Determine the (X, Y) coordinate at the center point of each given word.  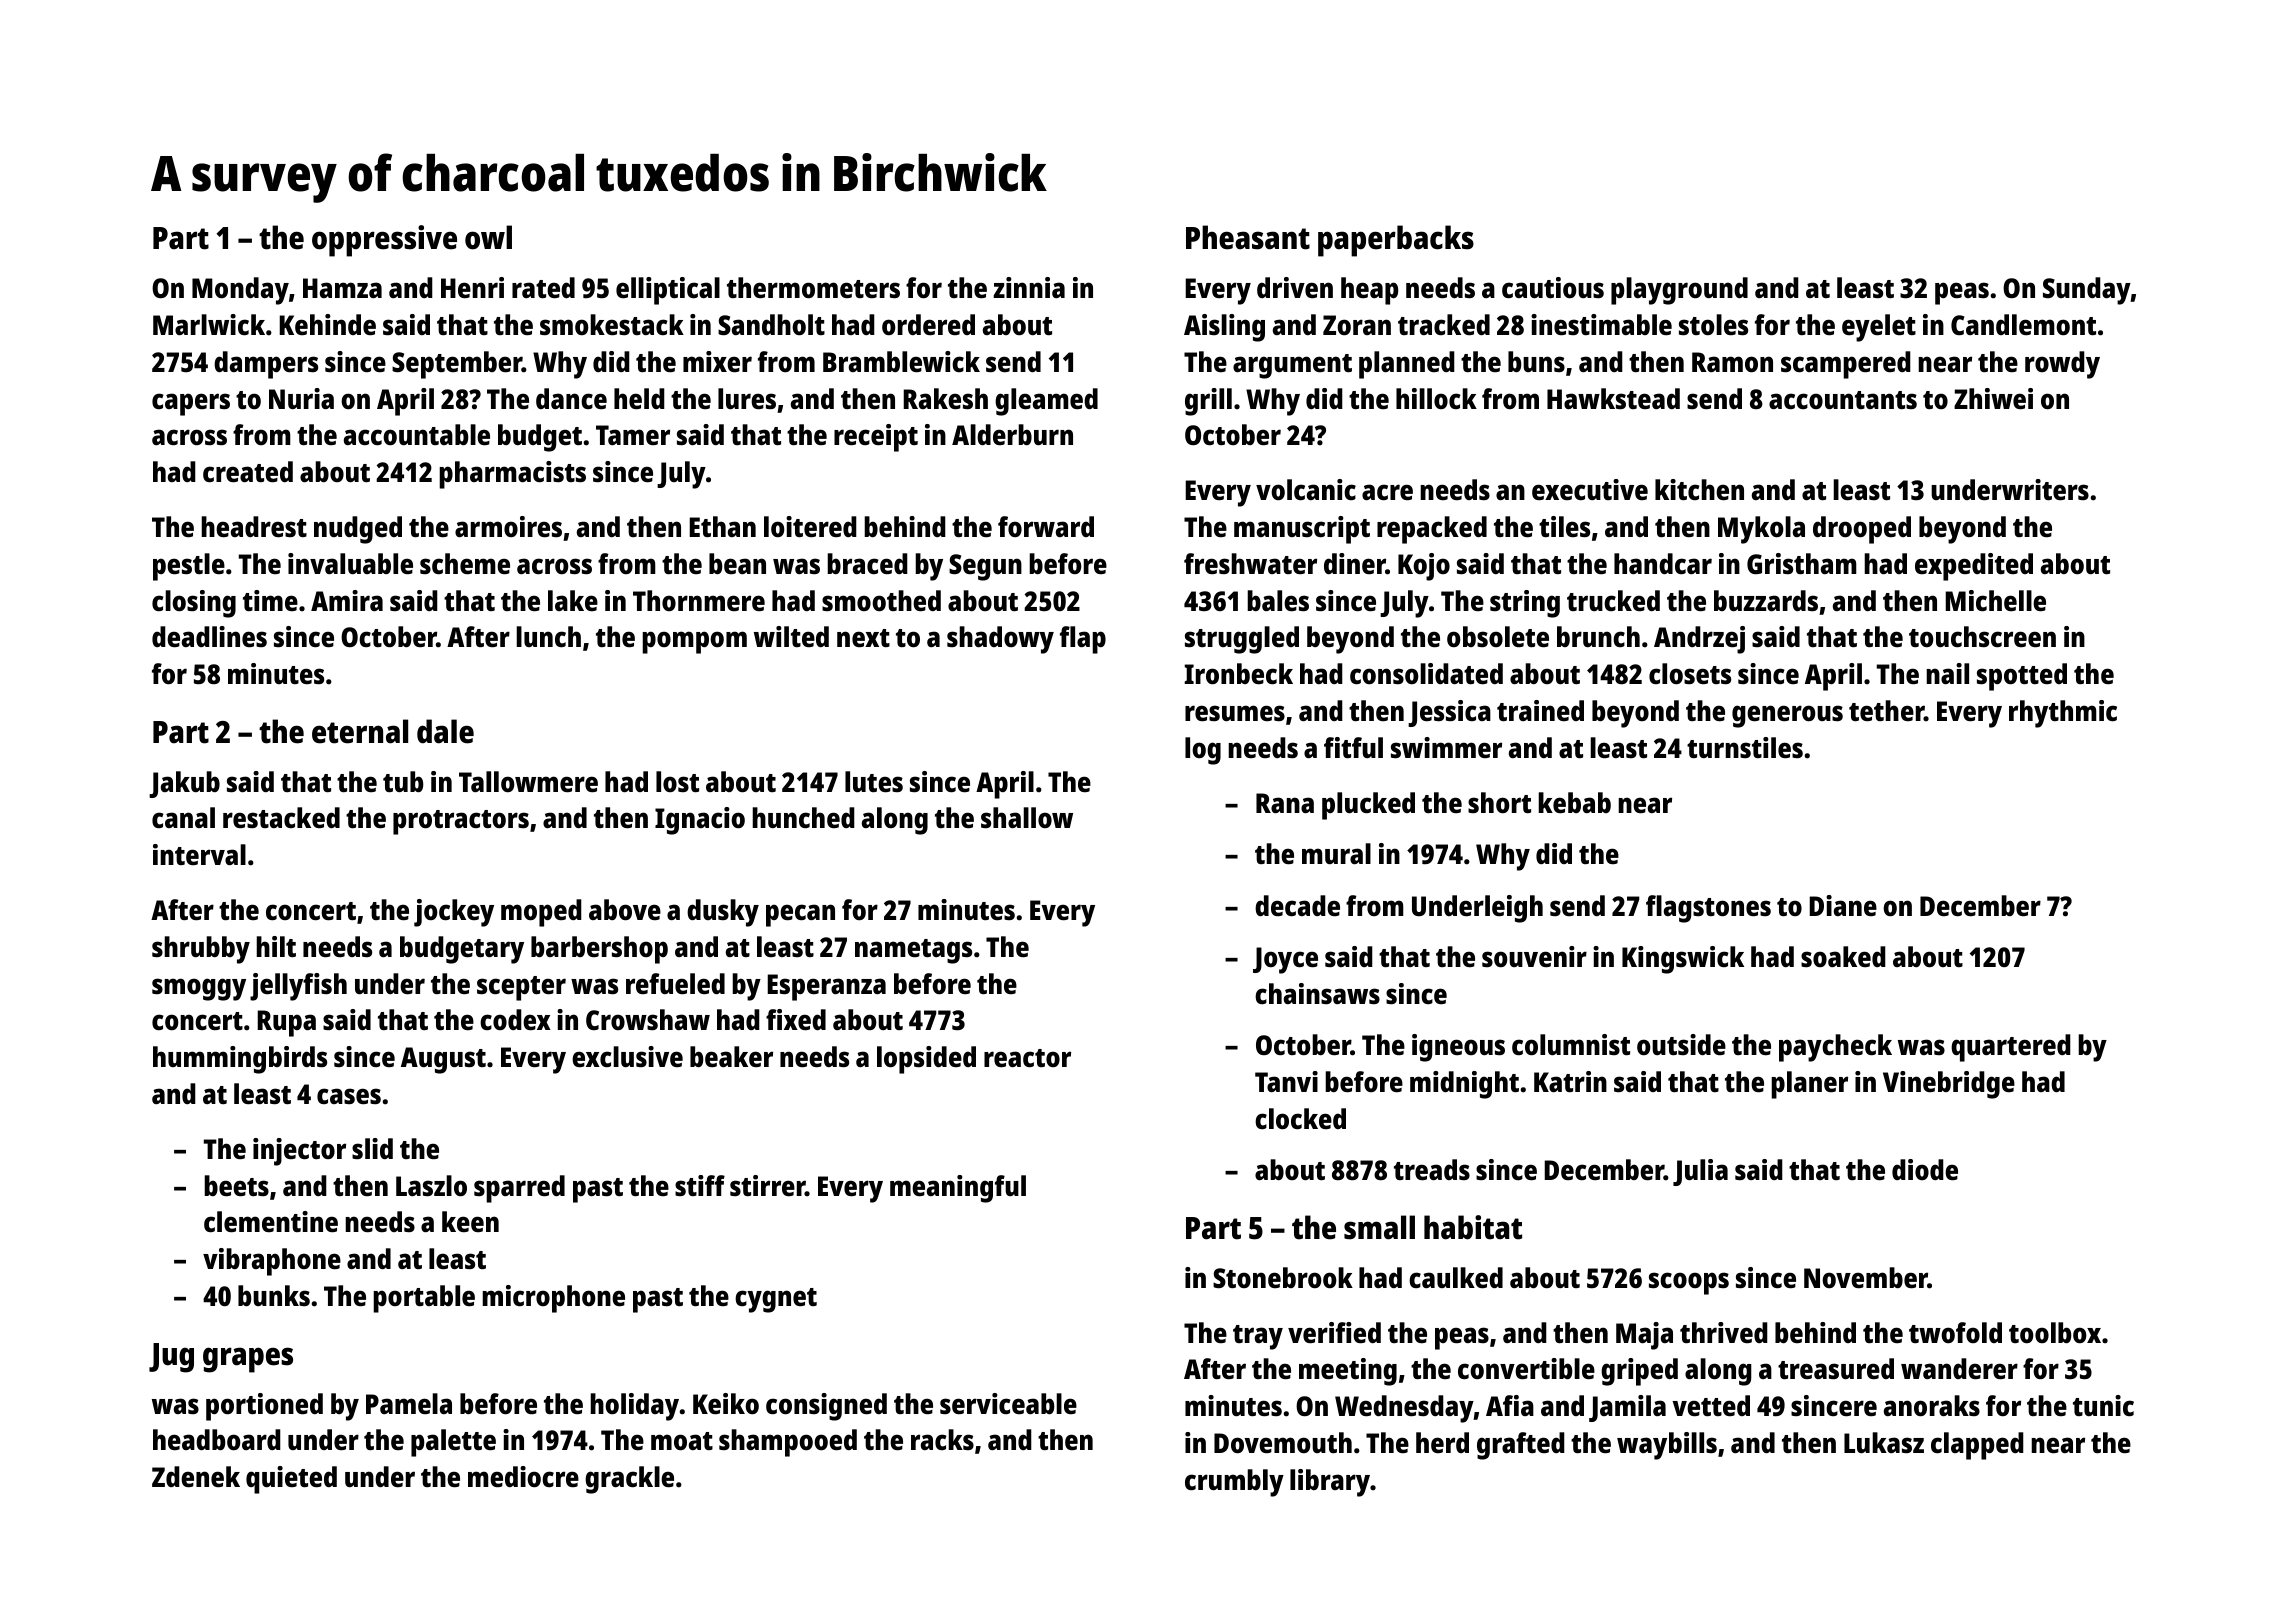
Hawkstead (1613, 398)
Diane (1843, 905)
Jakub (184, 784)
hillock (1436, 398)
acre (1387, 492)
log (1203, 751)
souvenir (1534, 956)
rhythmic (2063, 714)
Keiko (726, 1404)
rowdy (2062, 365)
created (248, 472)
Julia (1700, 1172)
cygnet (776, 1300)
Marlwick (209, 324)
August (443, 1060)
